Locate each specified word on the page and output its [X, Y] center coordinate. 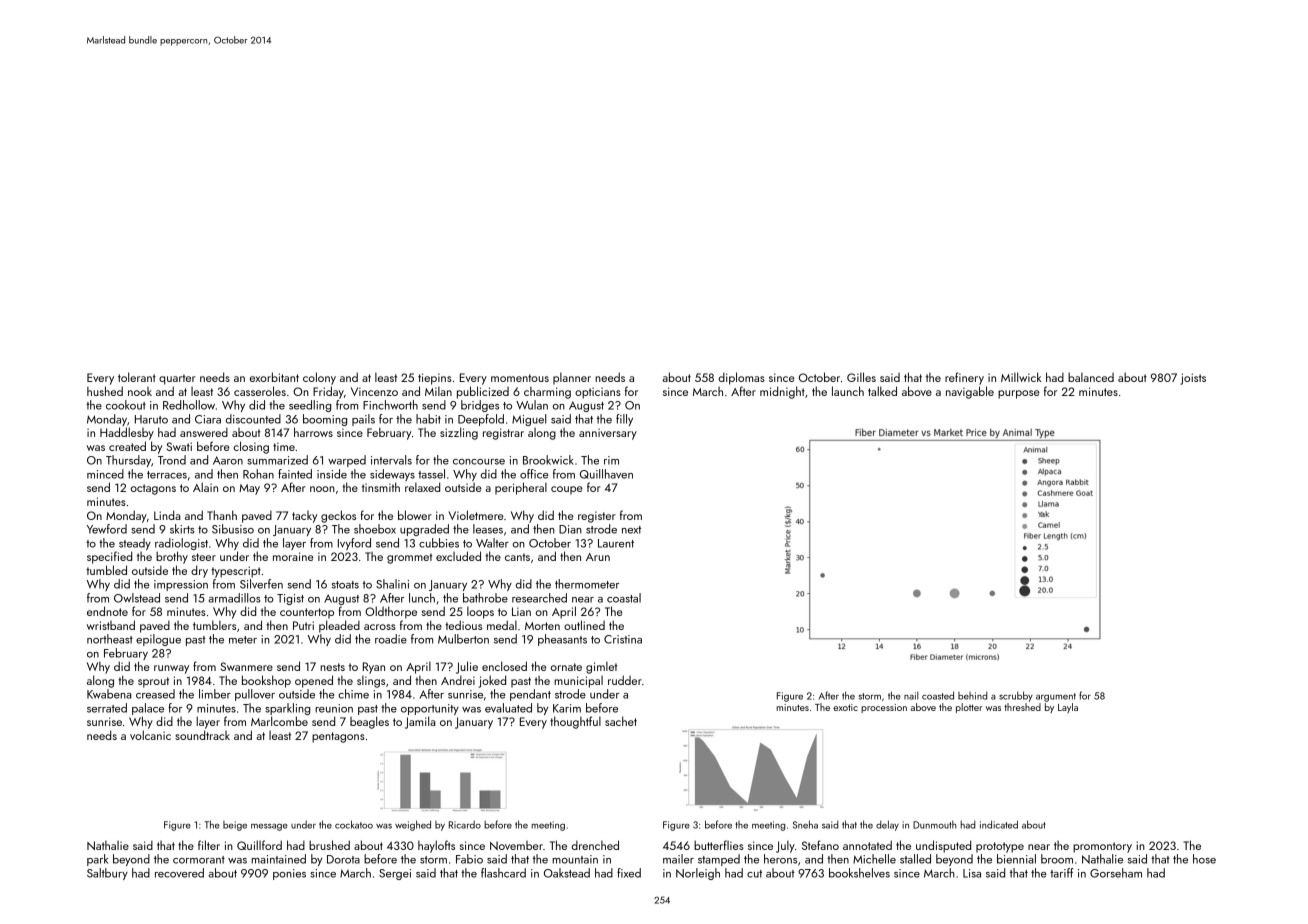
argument [1056, 697]
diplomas [742, 378]
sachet [621, 721]
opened [314, 681]
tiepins [435, 379]
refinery [964, 378]
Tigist [290, 599]
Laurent [616, 543]
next [631, 530]
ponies [289, 874]
